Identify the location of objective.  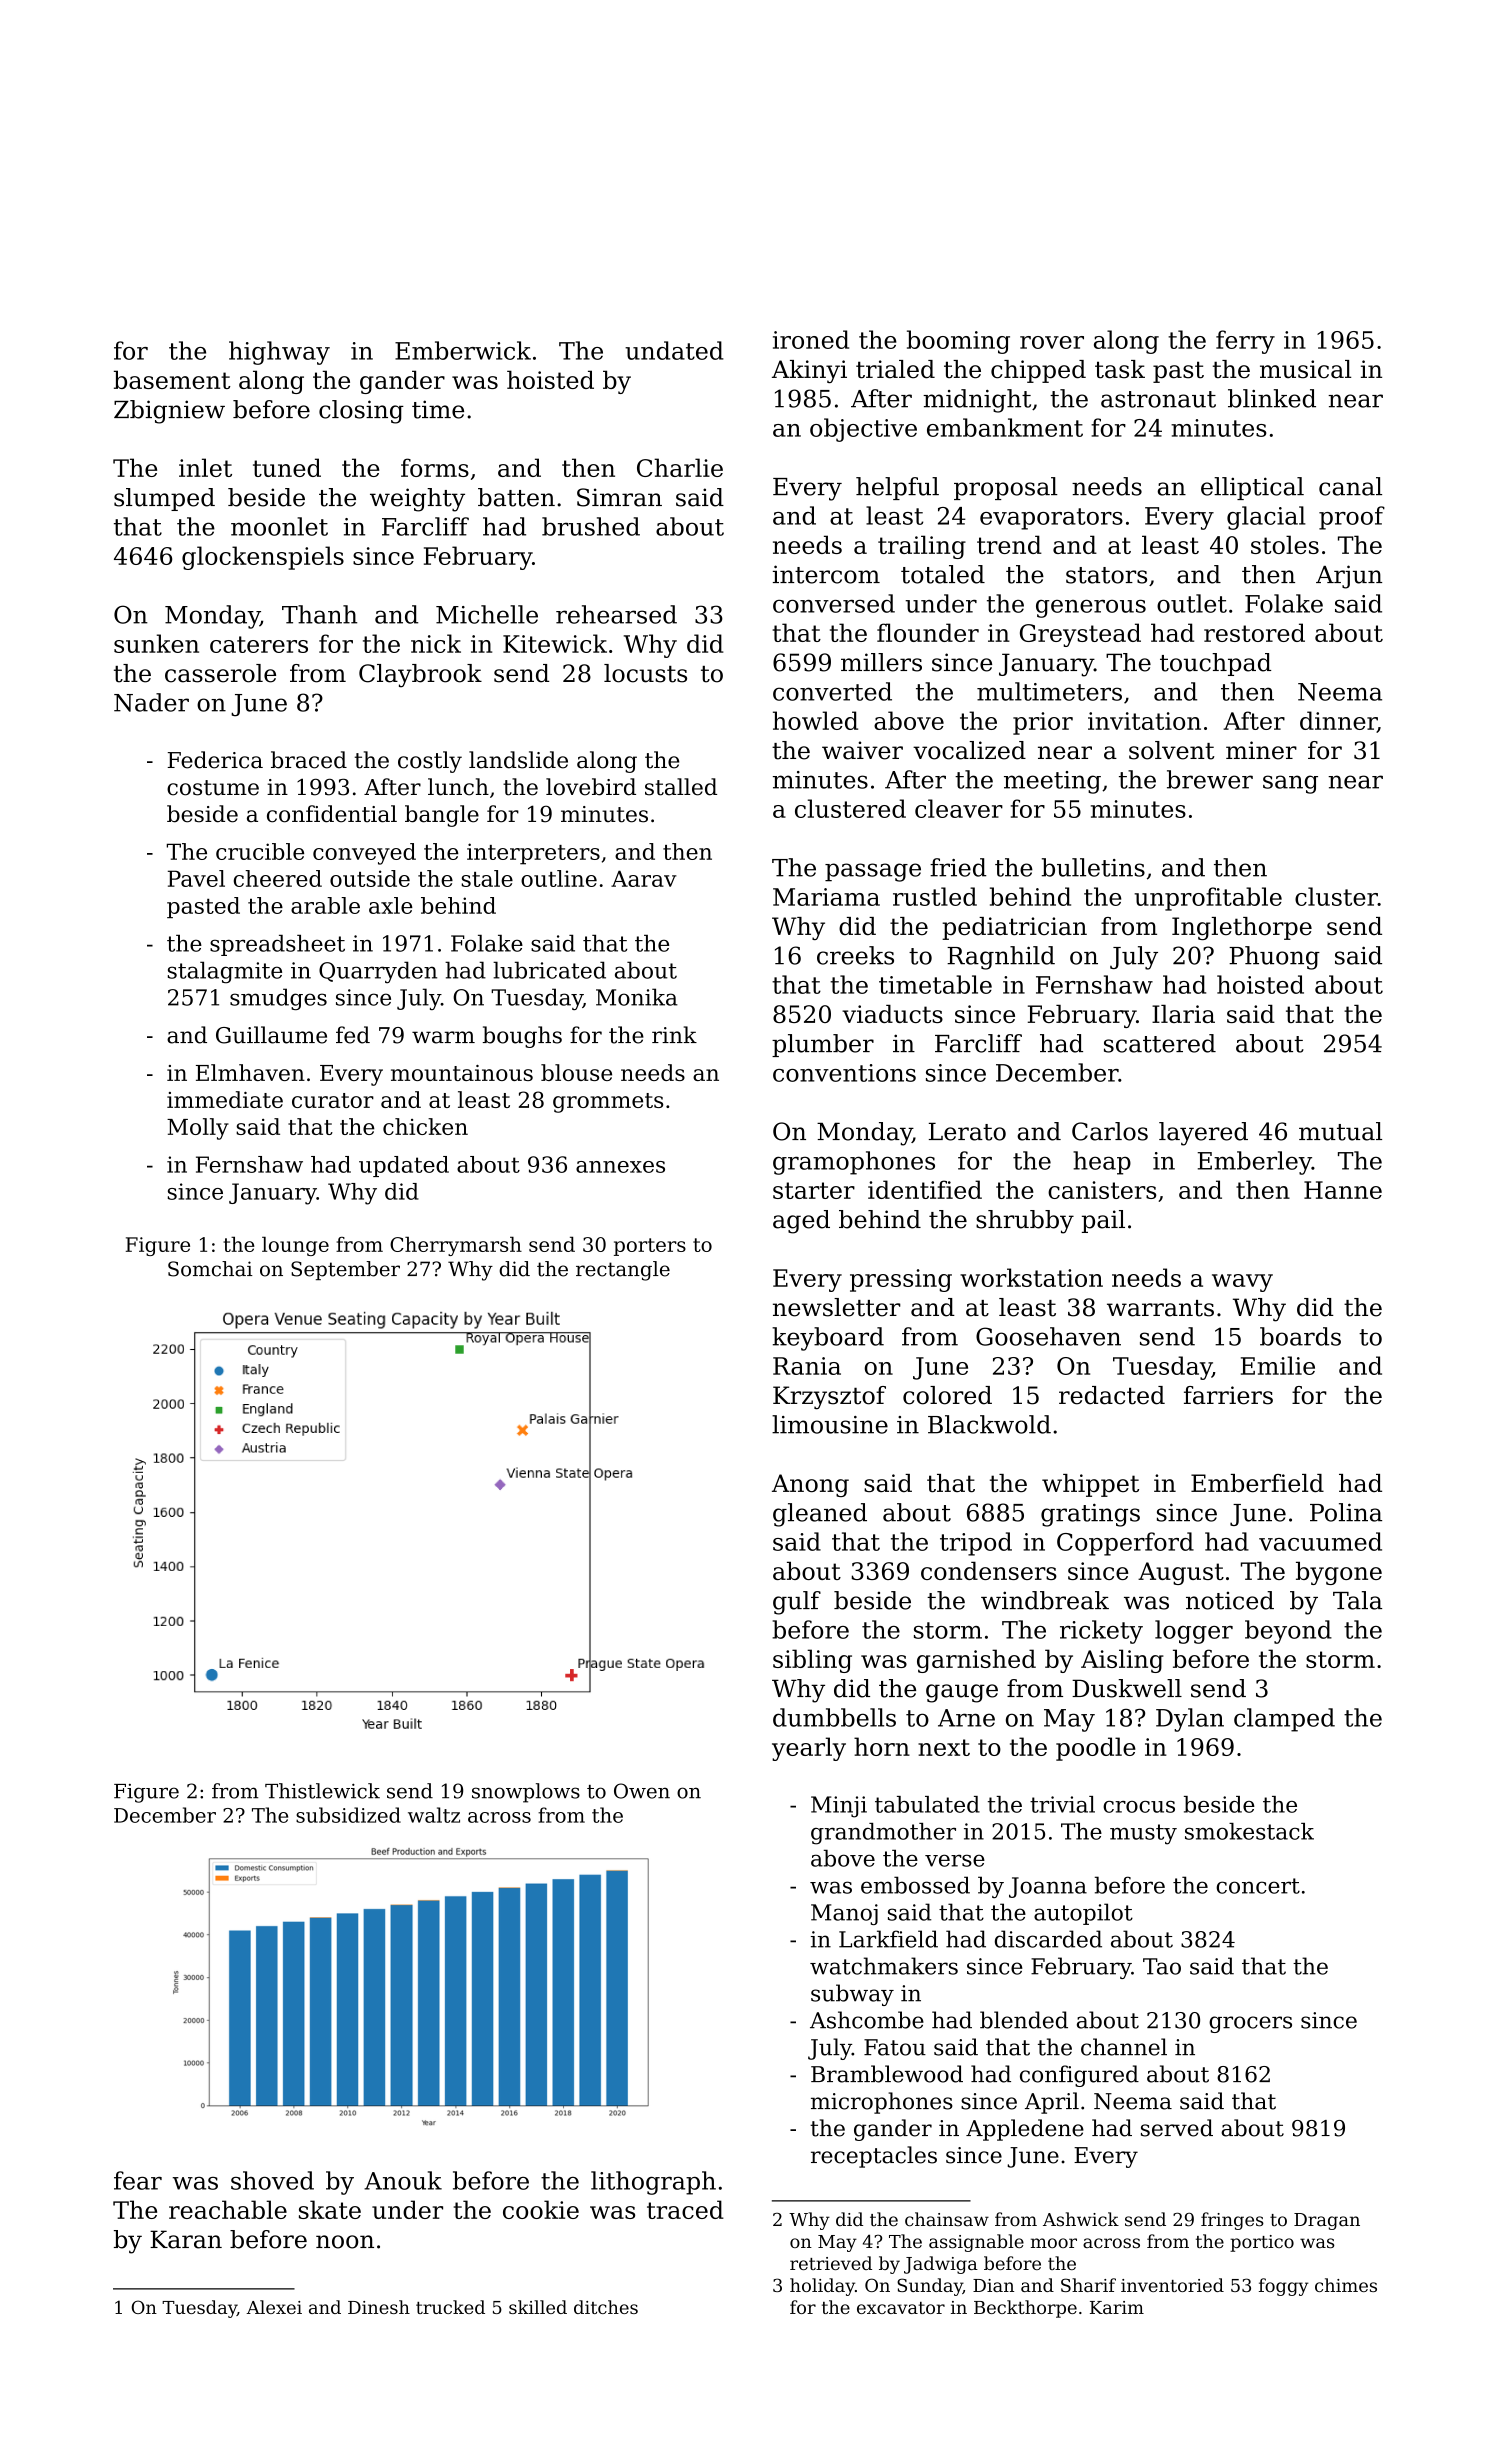
(863, 430).
